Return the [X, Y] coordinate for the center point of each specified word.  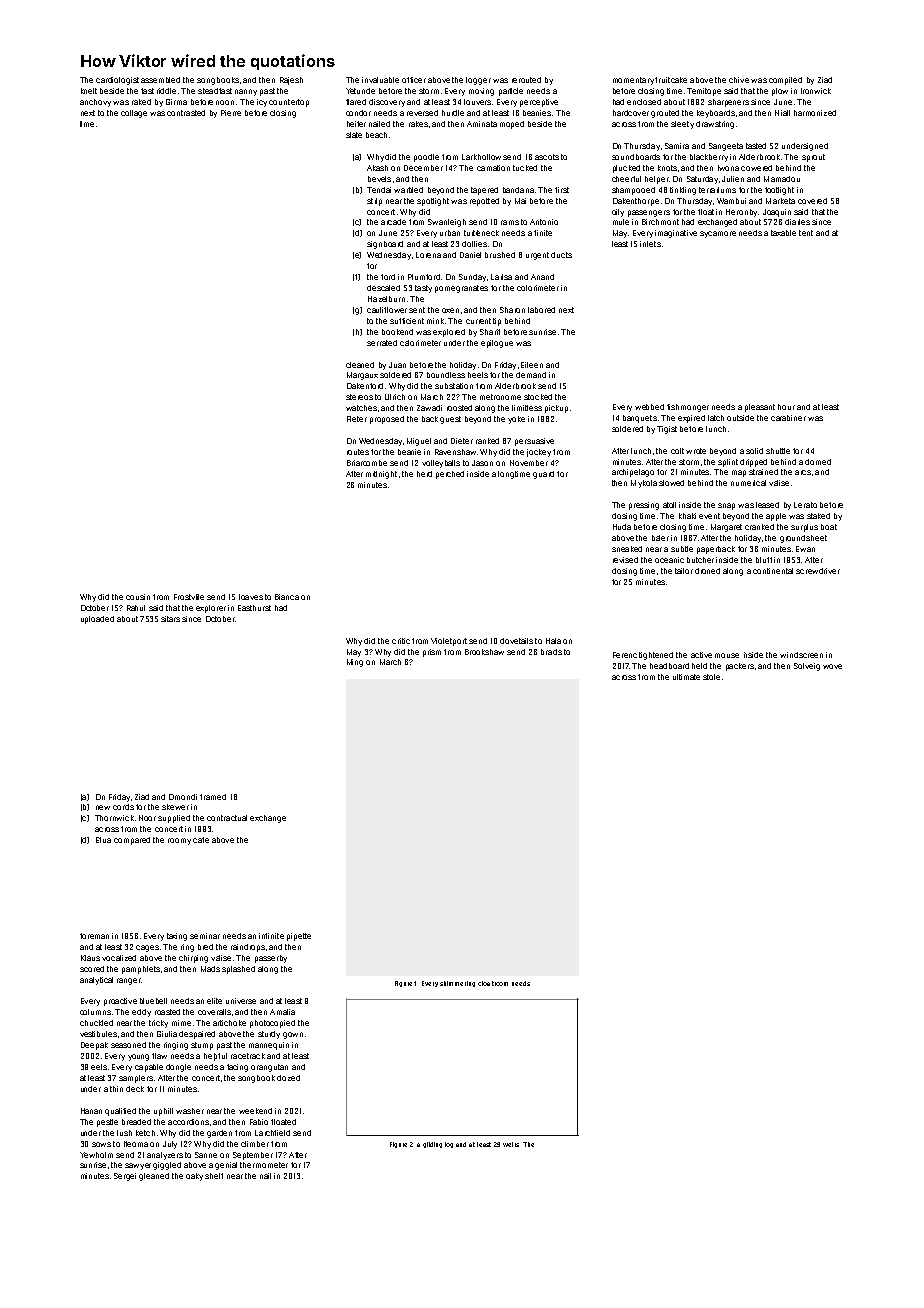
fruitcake [671, 80]
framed [213, 797]
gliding [432, 1145]
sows [101, 1144]
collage [134, 114]
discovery [387, 103]
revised [625, 560]
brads [551, 652]
